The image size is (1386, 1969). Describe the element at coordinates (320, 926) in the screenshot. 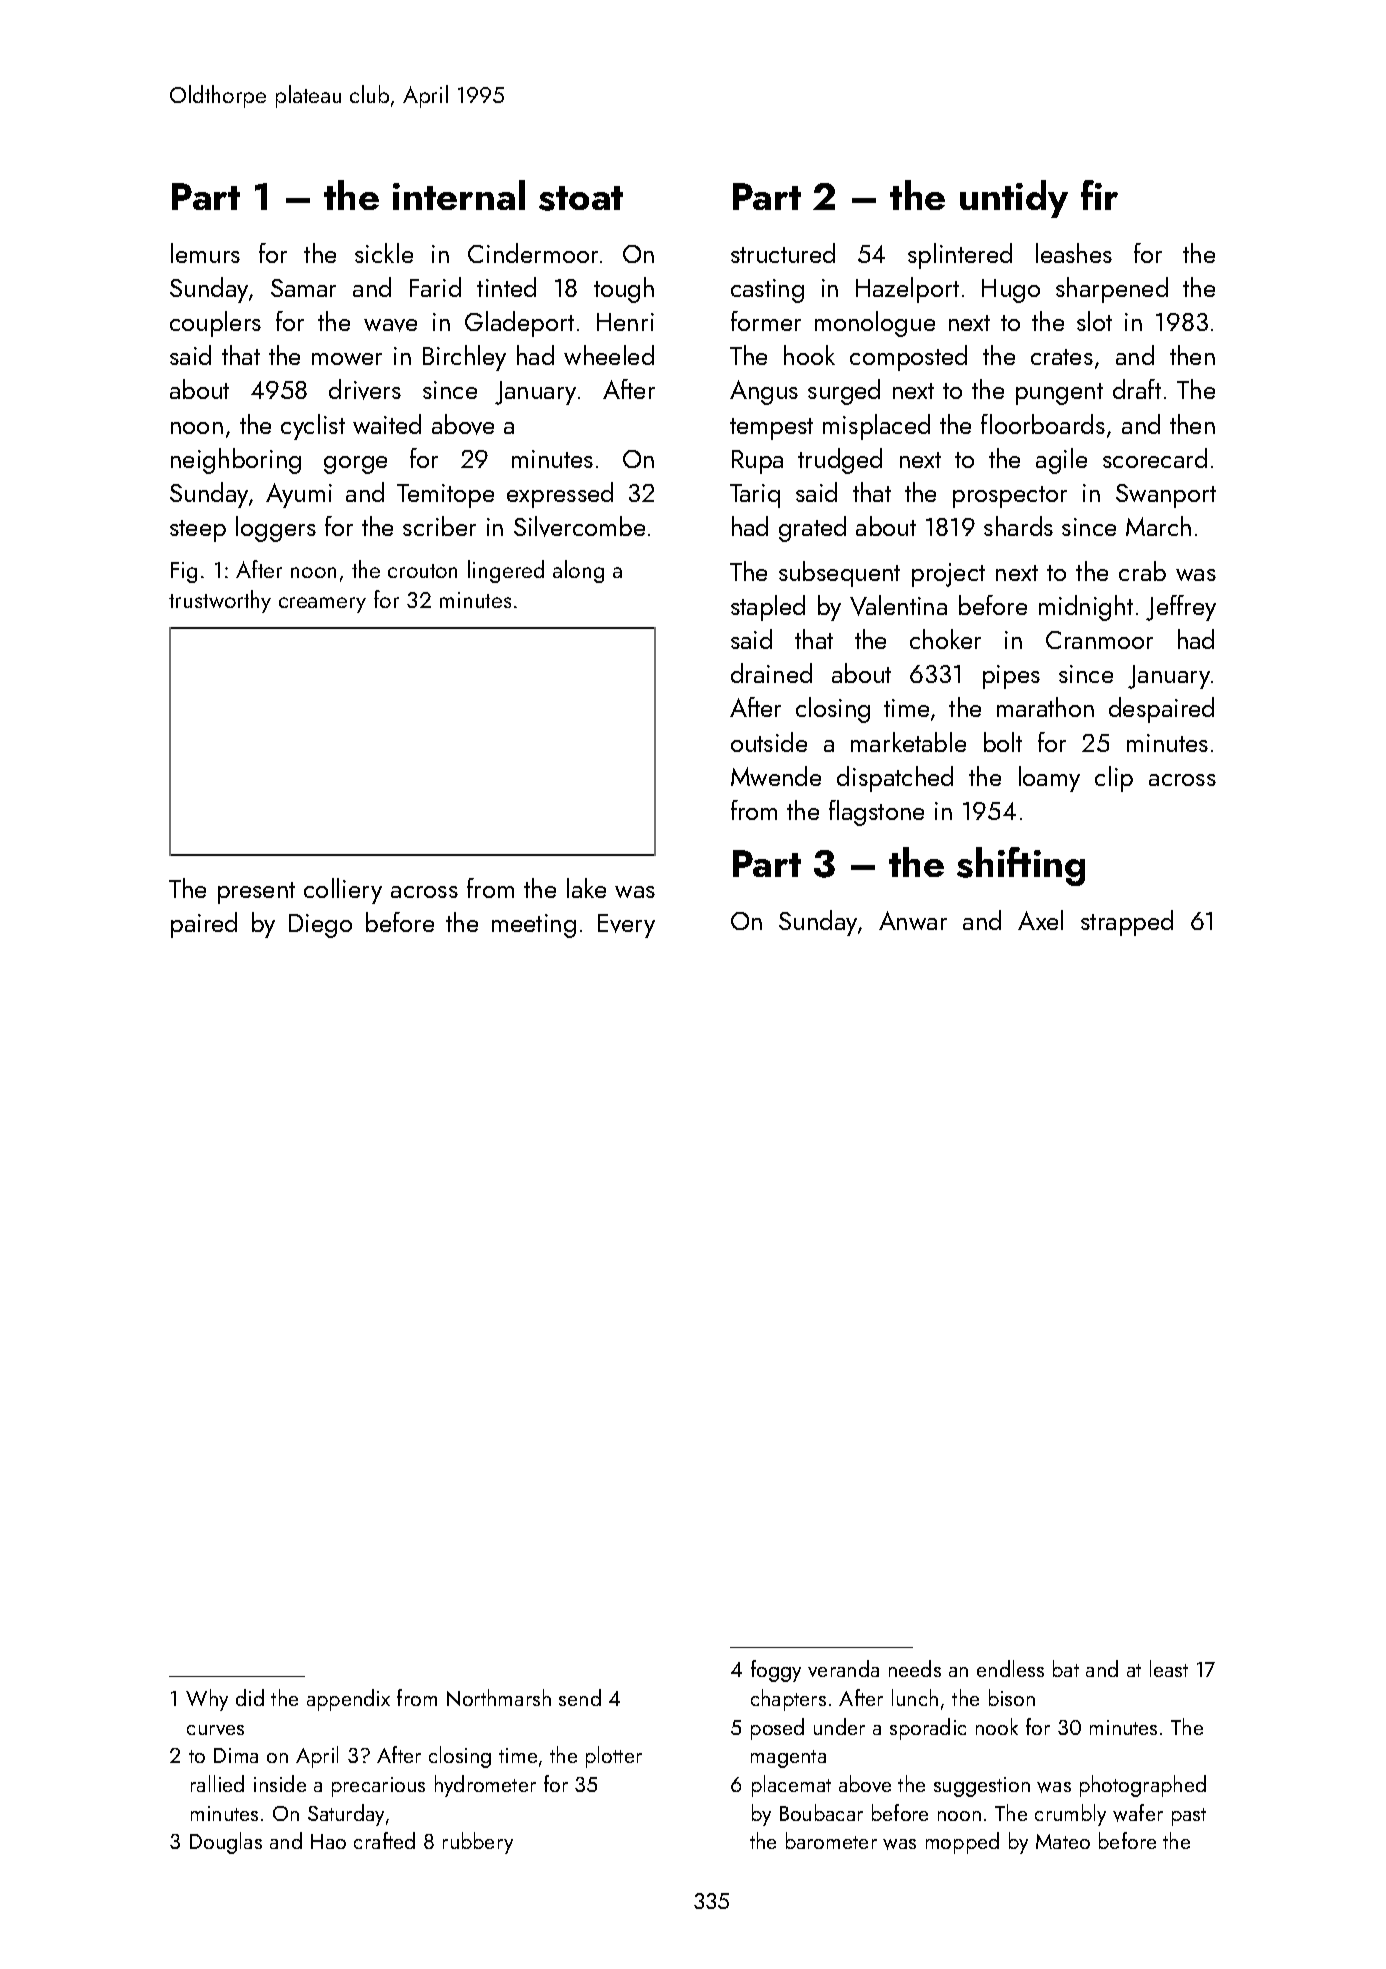

I see `Diego` at that location.
